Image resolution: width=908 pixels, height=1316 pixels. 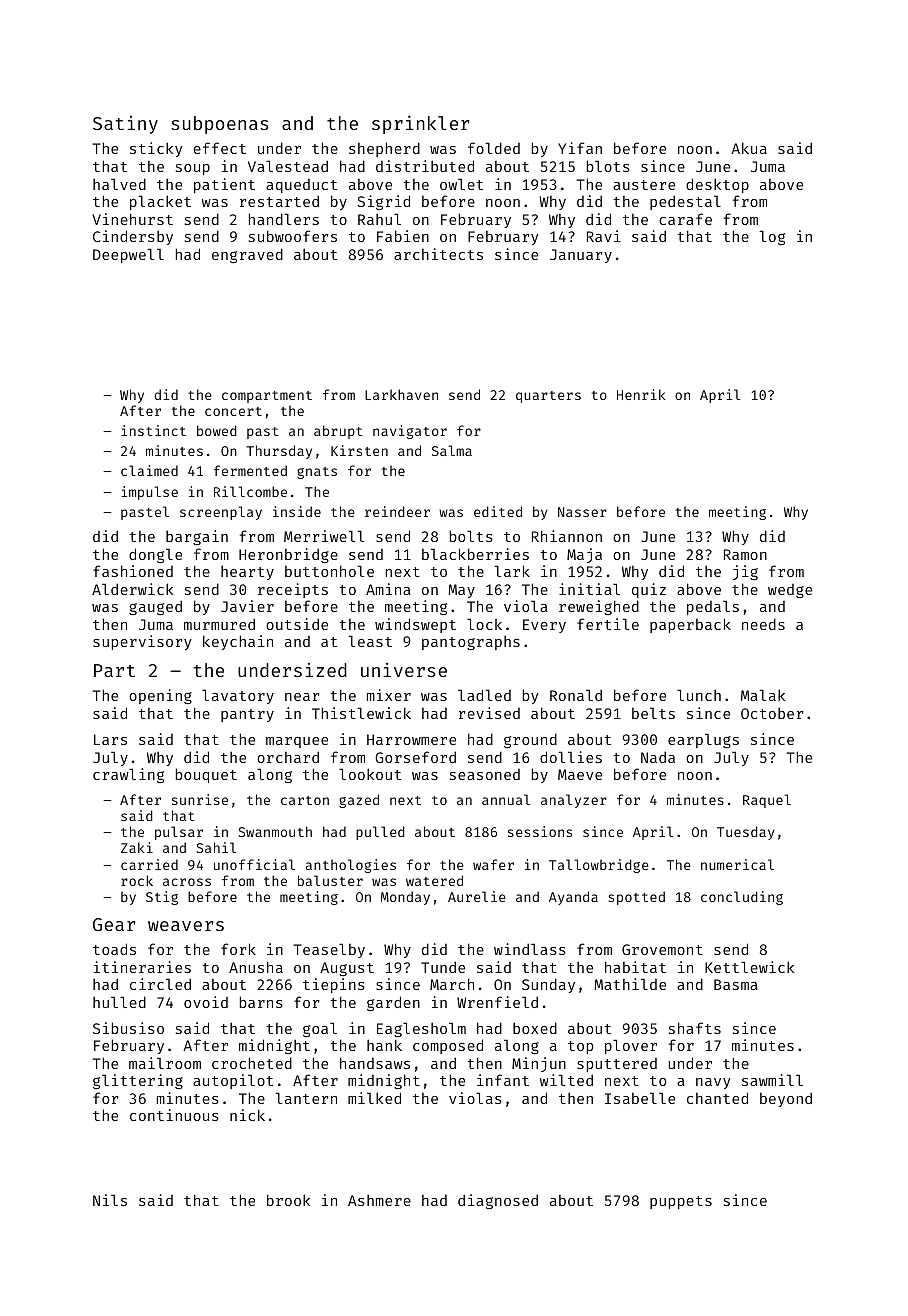 I want to click on Ramon, so click(x=745, y=554).
